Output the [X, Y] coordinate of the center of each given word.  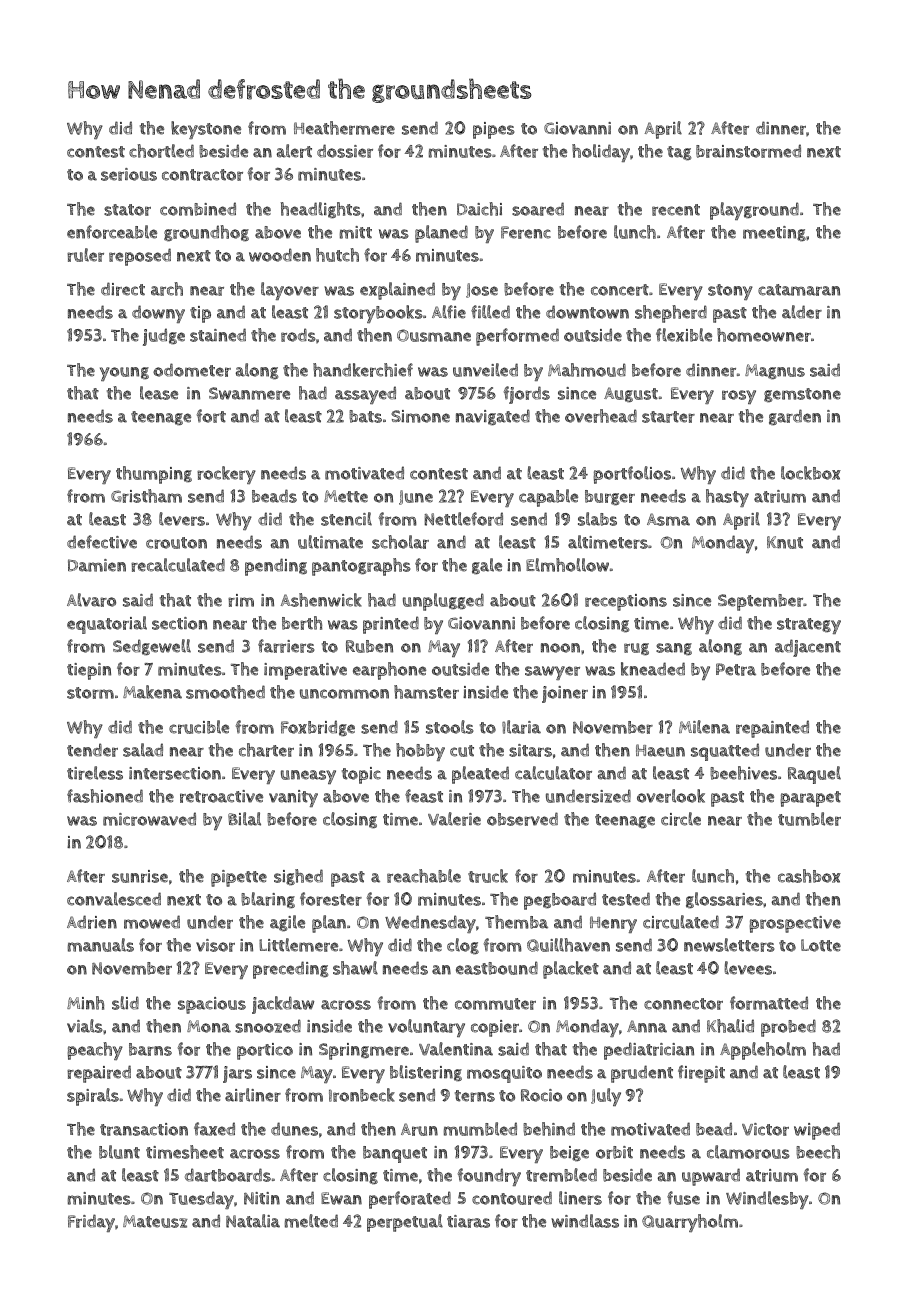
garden [795, 417]
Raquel [814, 775]
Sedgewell [152, 647]
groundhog [206, 233]
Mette [346, 496]
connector [683, 1004]
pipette [239, 878]
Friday [91, 1223]
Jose [482, 290]
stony [730, 292]
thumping [154, 475]
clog [463, 946]
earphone [389, 671]
